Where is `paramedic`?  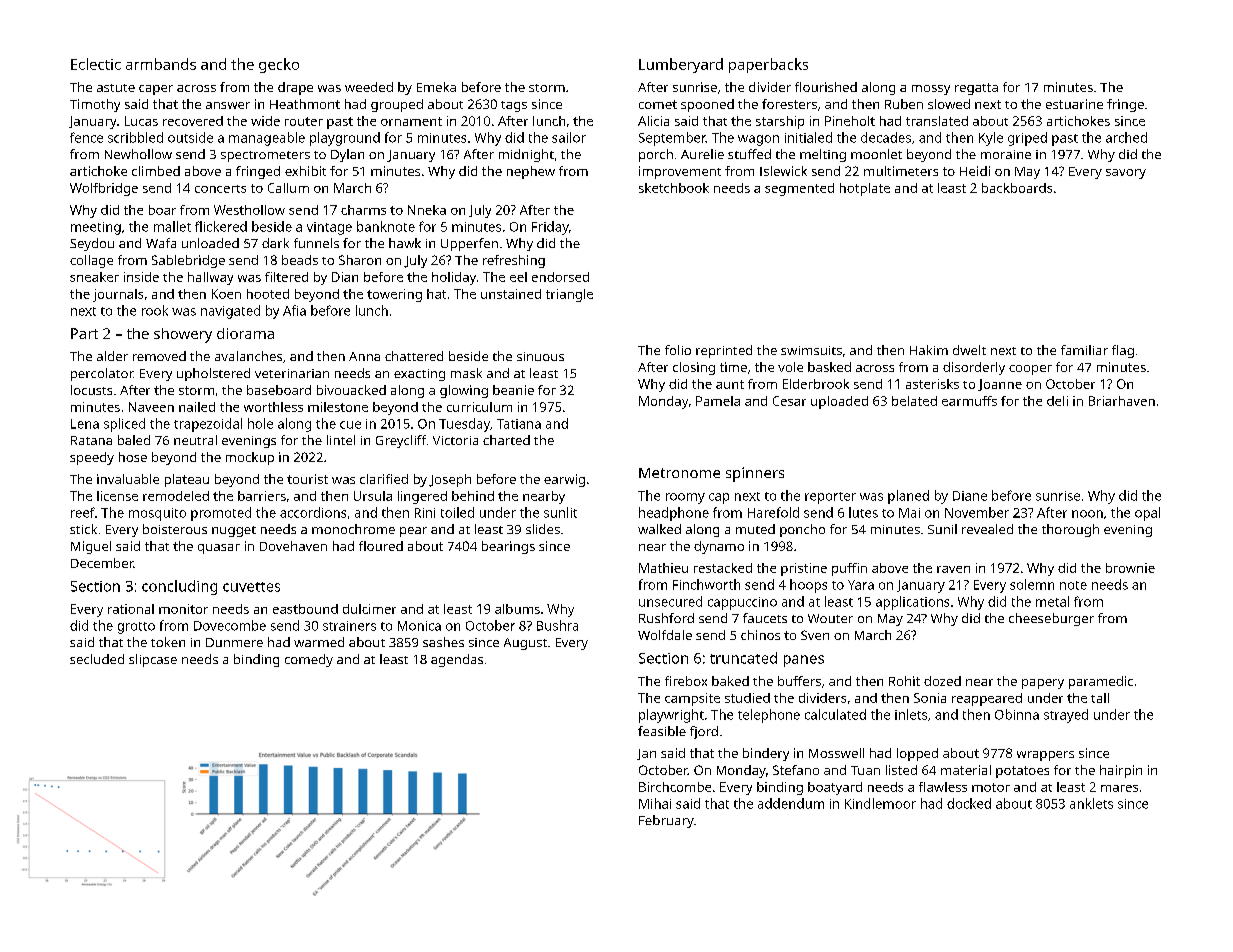
paramedic is located at coordinates (1101, 682).
